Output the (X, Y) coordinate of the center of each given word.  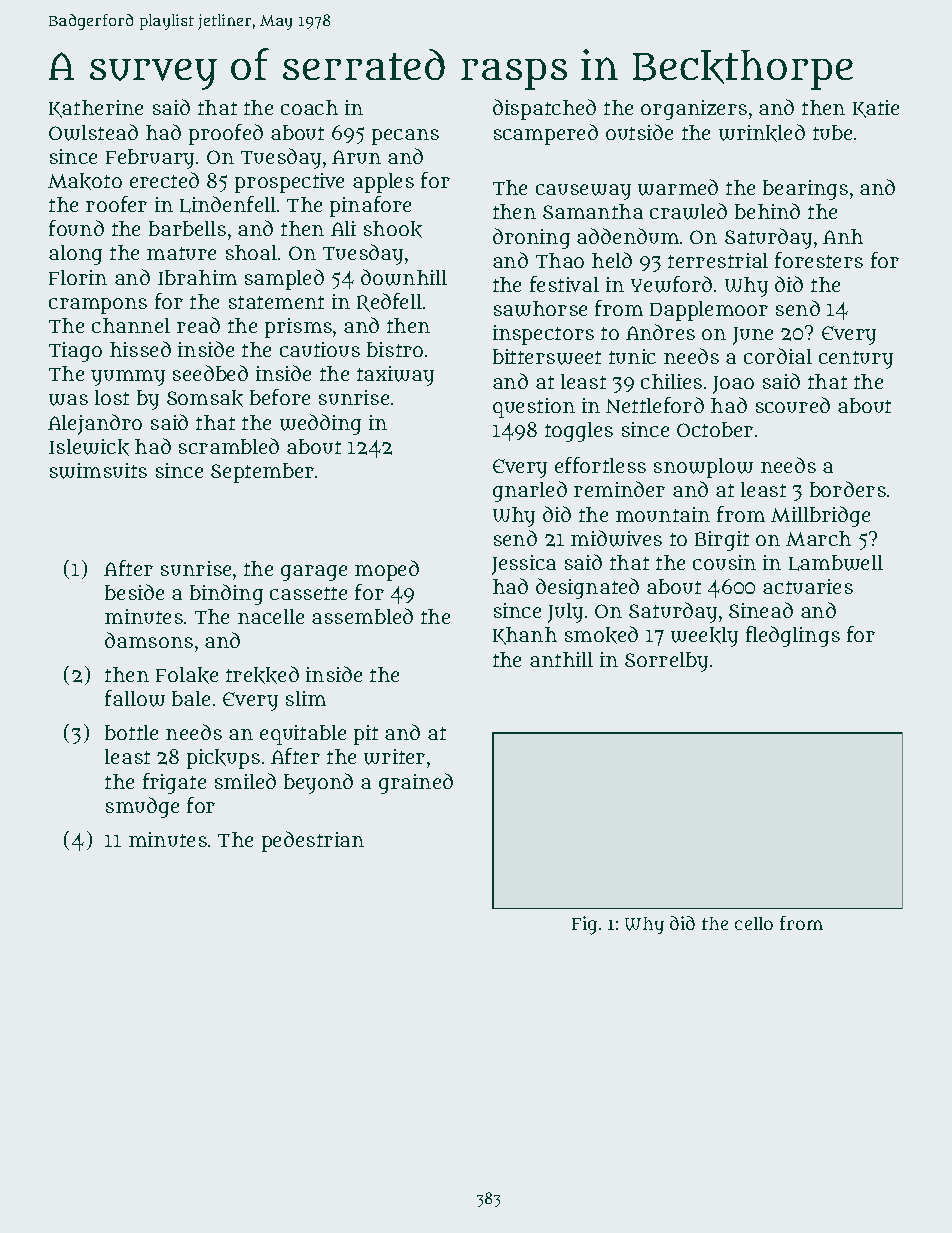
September (262, 473)
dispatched (544, 109)
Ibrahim (197, 277)
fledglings (793, 636)
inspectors (543, 335)
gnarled (530, 491)
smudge (142, 807)
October (715, 429)
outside (639, 132)
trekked (262, 675)
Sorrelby (666, 662)
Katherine (96, 109)
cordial (778, 356)
